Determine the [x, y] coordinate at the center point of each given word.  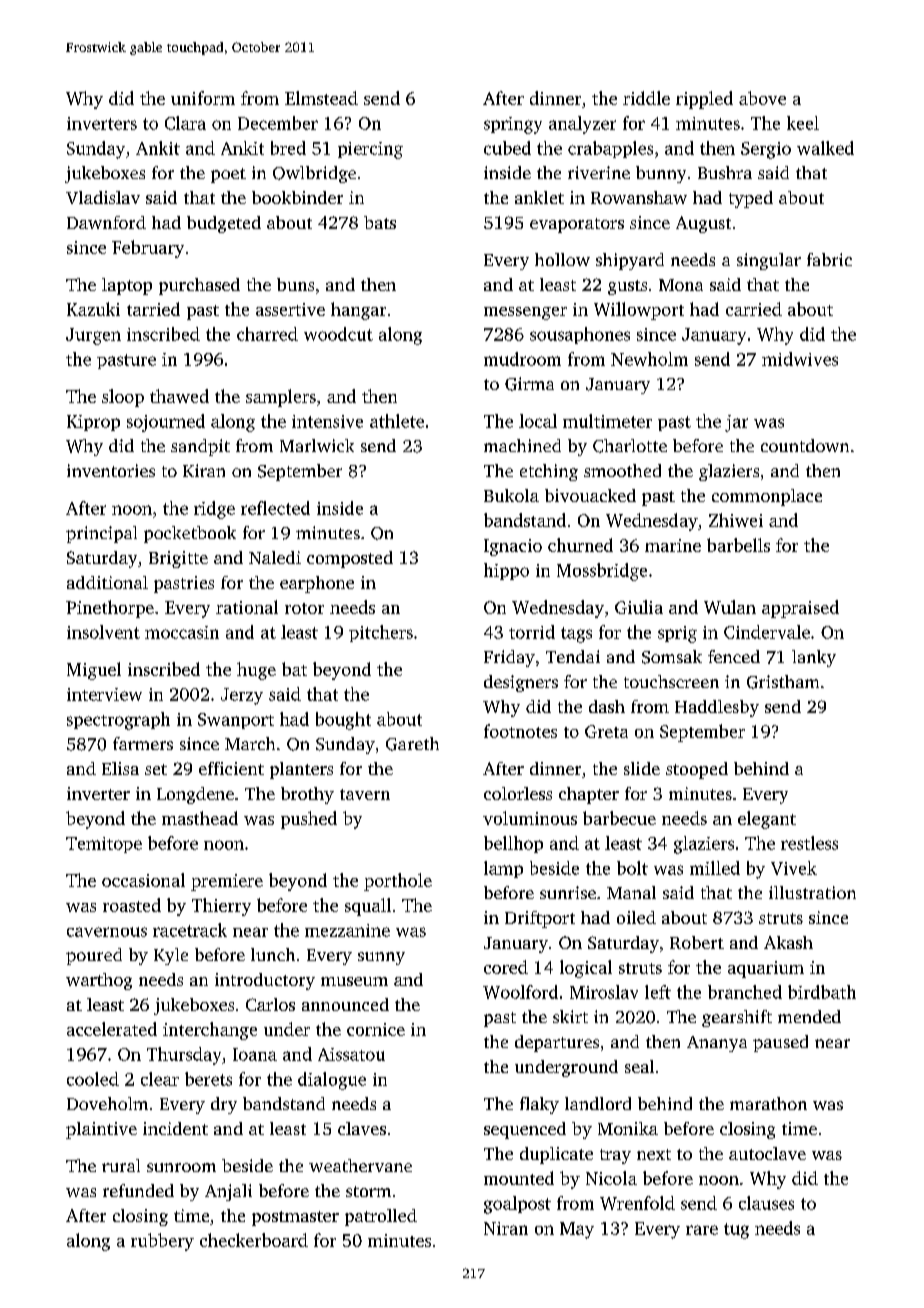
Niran [506, 1228]
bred [288, 148]
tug [736, 1231]
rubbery [162, 1242]
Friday [509, 658]
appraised [800, 609]
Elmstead [321, 98]
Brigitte [178, 559]
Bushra [725, 172]
